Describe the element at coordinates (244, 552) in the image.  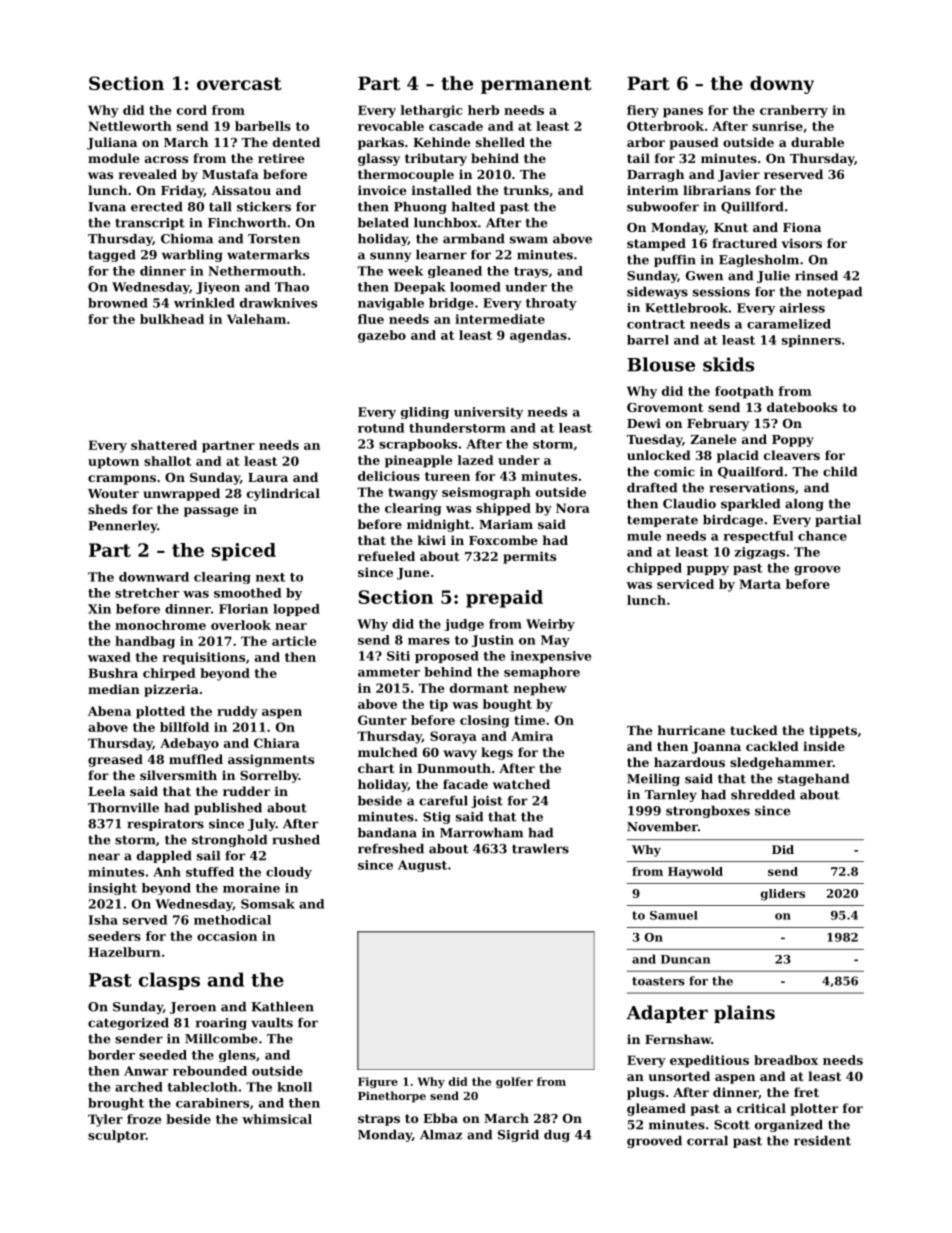
I see `spiced` at that location.
